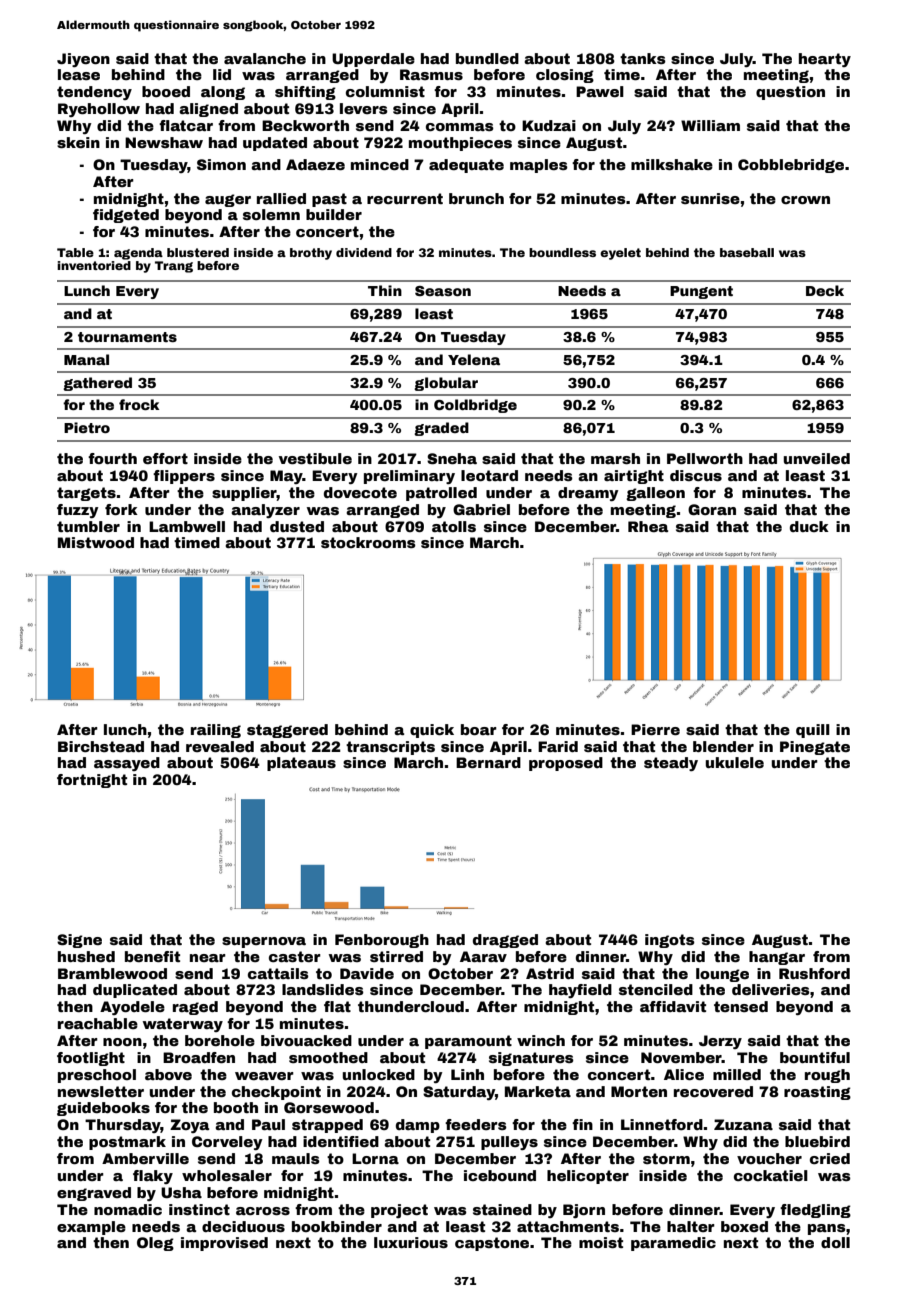 The image size is (908, 1316). What do you see at coordinates (265, 58) in the screenshot?
I see `avalanche` at bounding box center [265, 58].
